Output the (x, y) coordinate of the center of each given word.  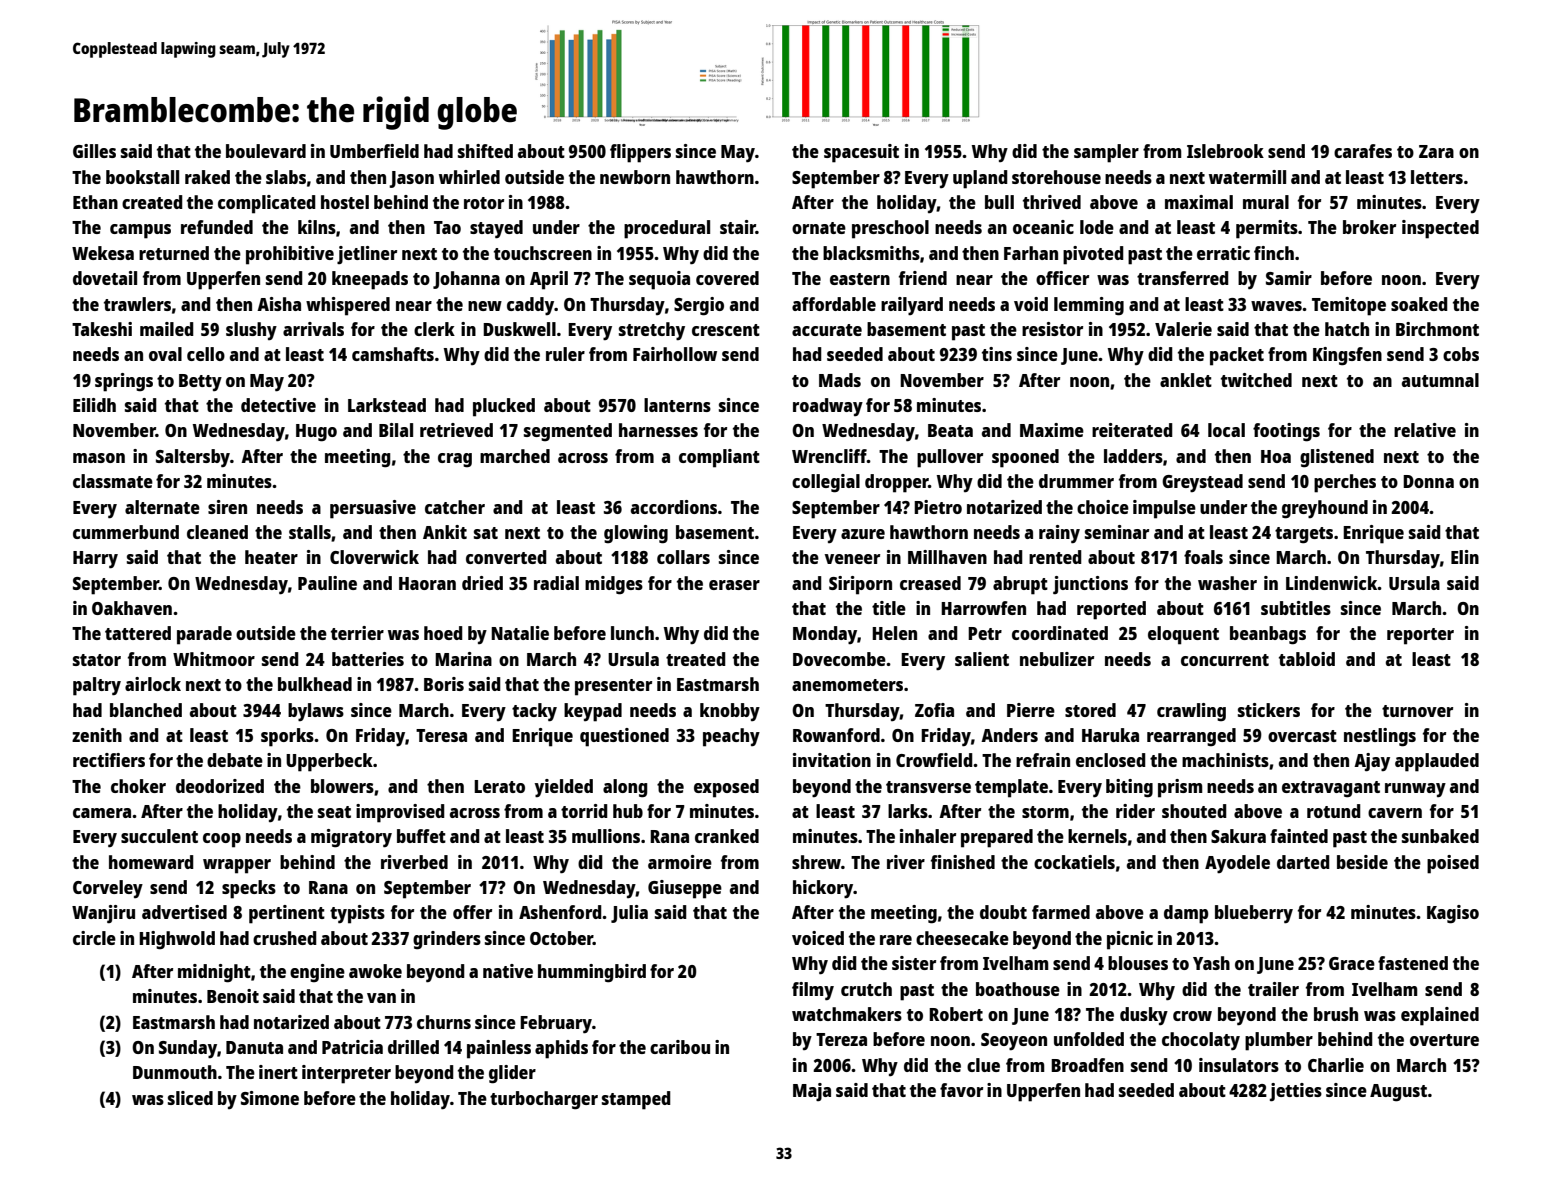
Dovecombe (839, 659)
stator (97, 660)
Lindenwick (1332, 583)
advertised (184, 912)
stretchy (652, 331)
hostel (345, 202)
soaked (1419, 304)
